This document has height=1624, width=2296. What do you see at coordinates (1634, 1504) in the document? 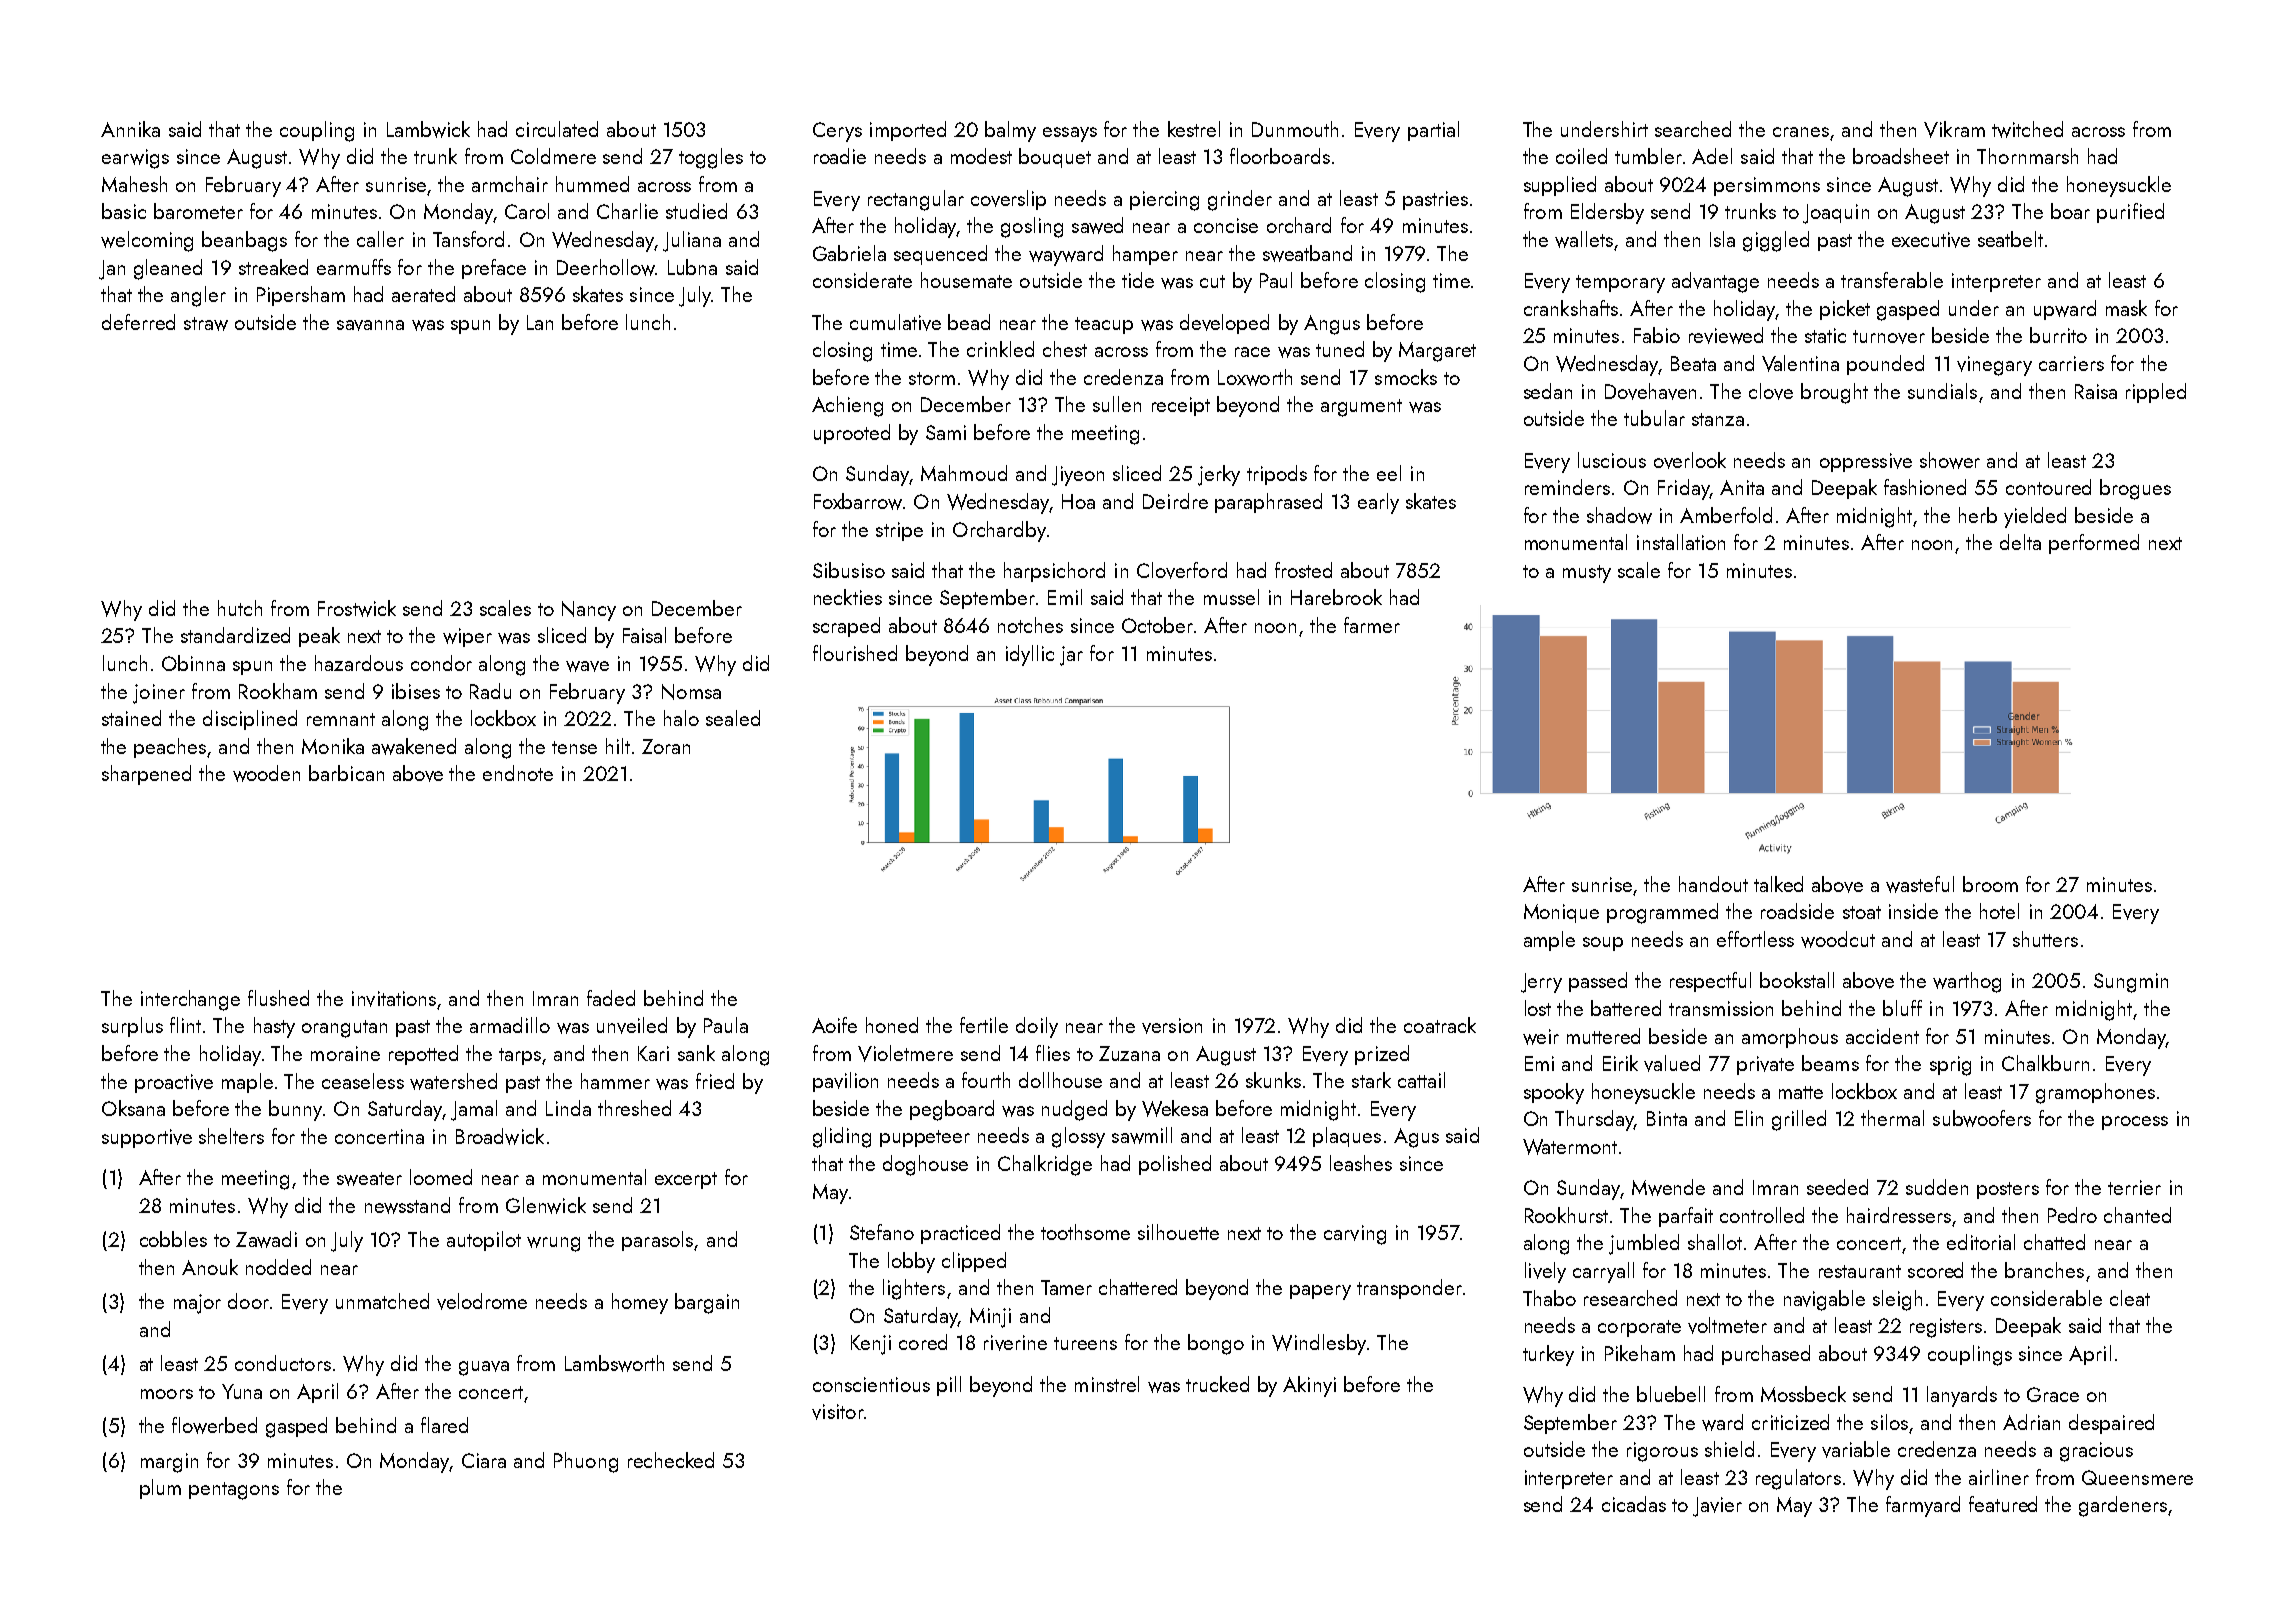
I see `cicadas` at bounding box center [1634, 1504].
